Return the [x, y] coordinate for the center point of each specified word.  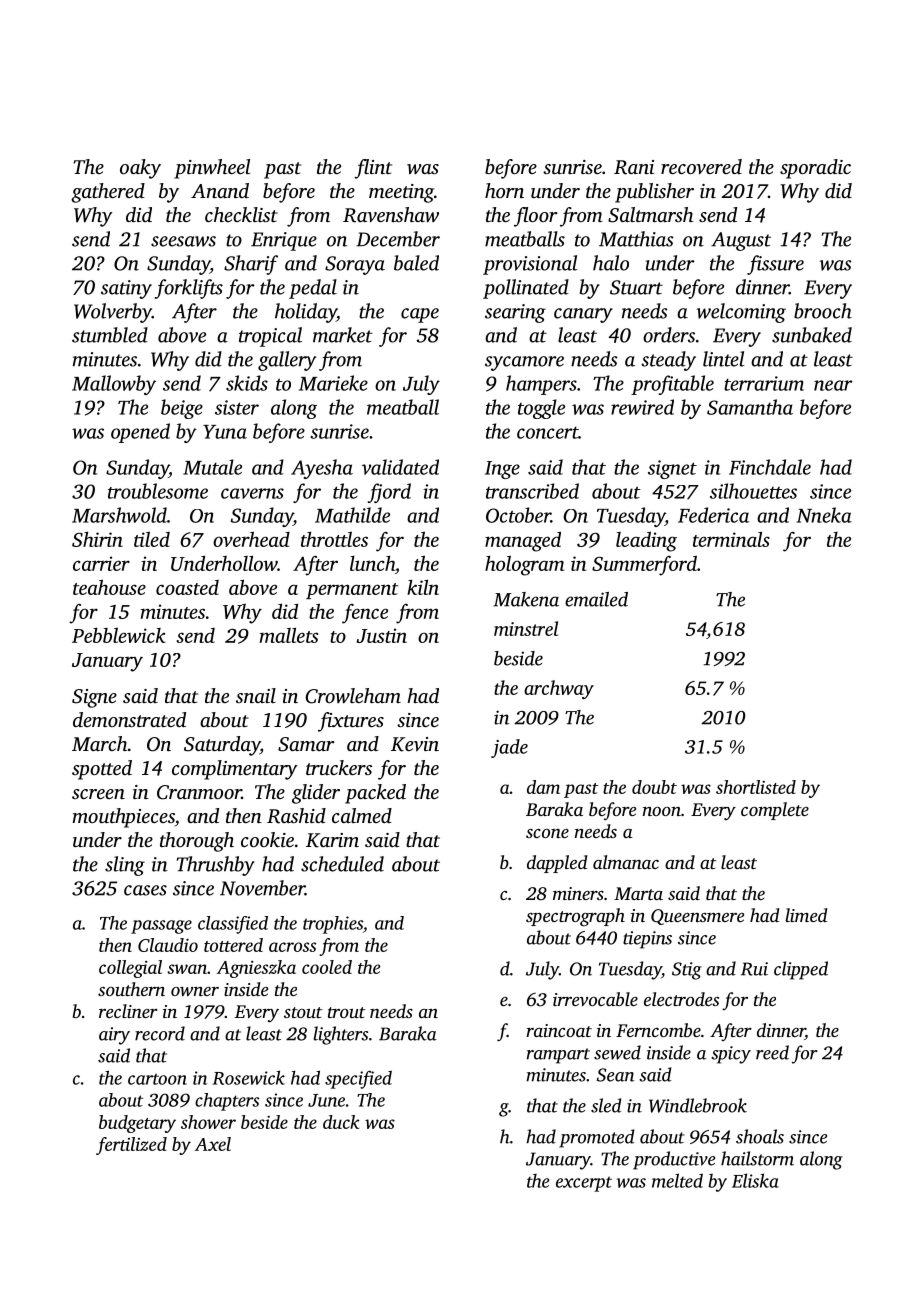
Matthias [636, 239]
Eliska [755, 1180]
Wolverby [113, 313]
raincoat [559, 1030]
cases [145, 890]
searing [515, 313]
